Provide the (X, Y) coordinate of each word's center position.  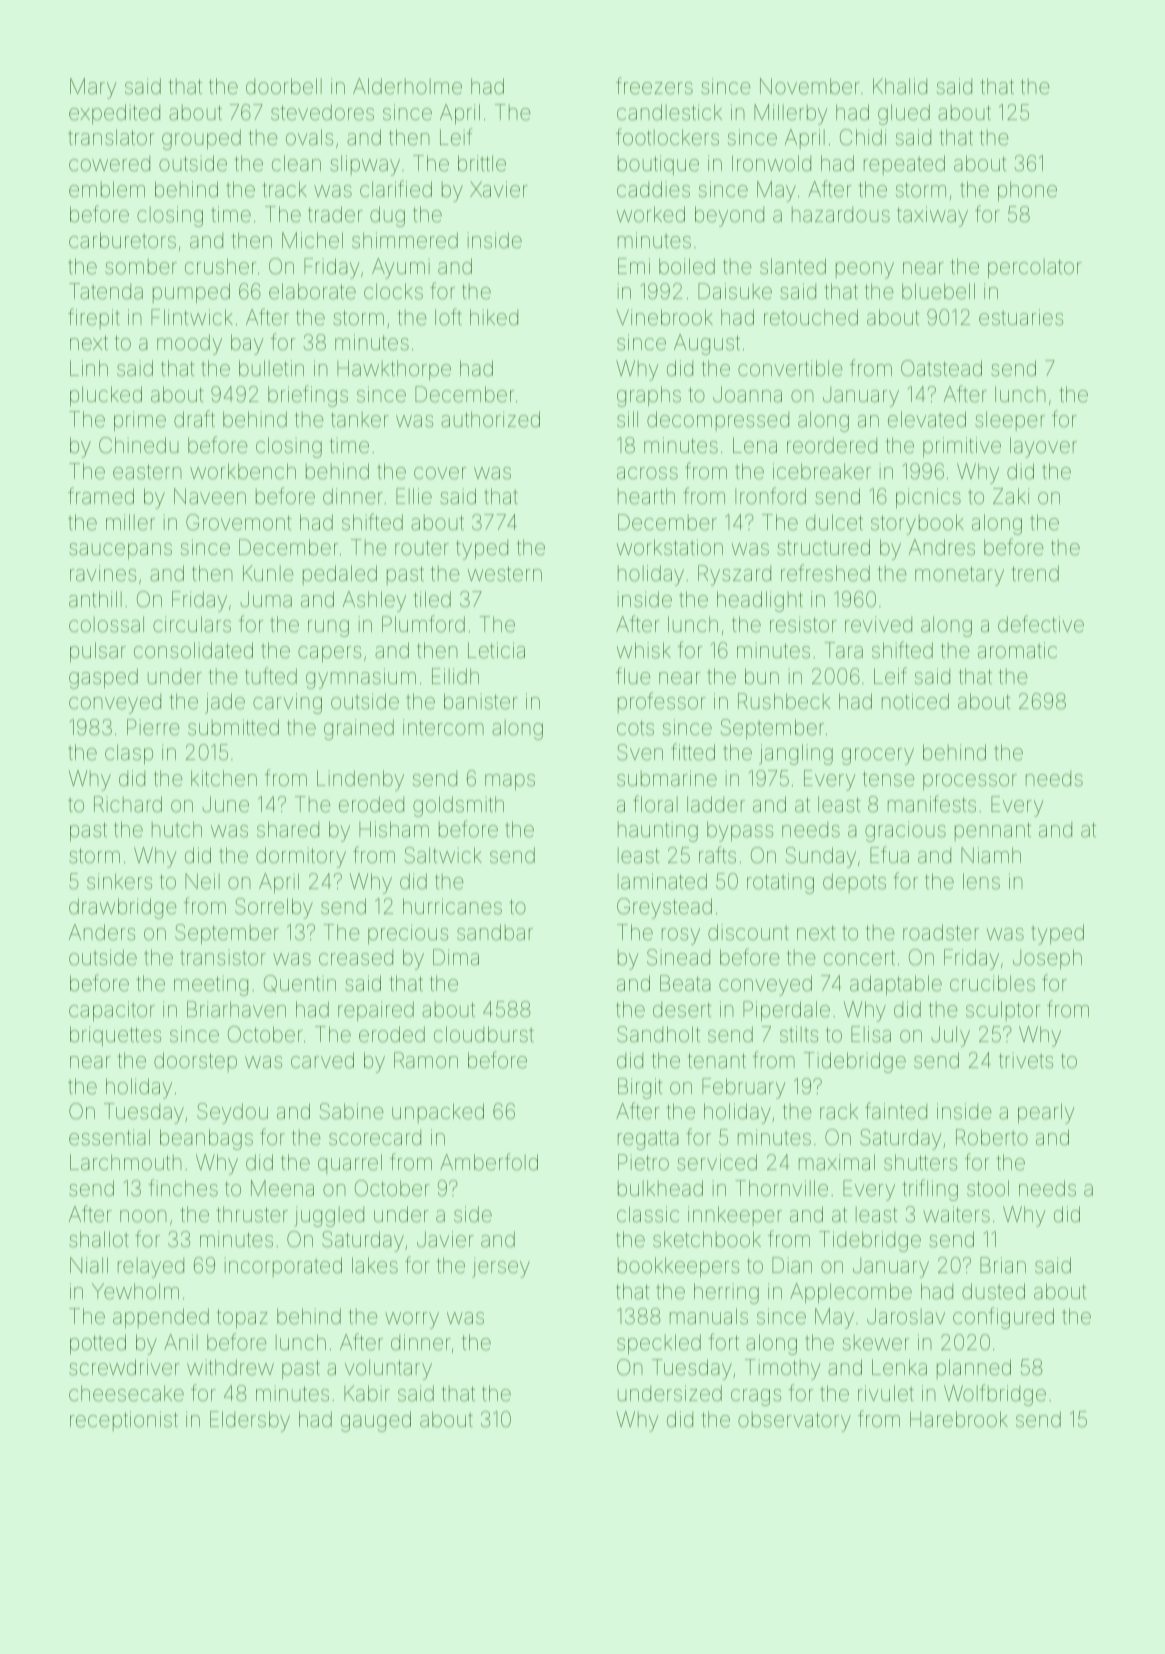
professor (662, 702)
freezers (654, 86)
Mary (93, 88)
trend (1035, 573)
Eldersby (250, 1421)
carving (287, 703)
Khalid (900, 86)
